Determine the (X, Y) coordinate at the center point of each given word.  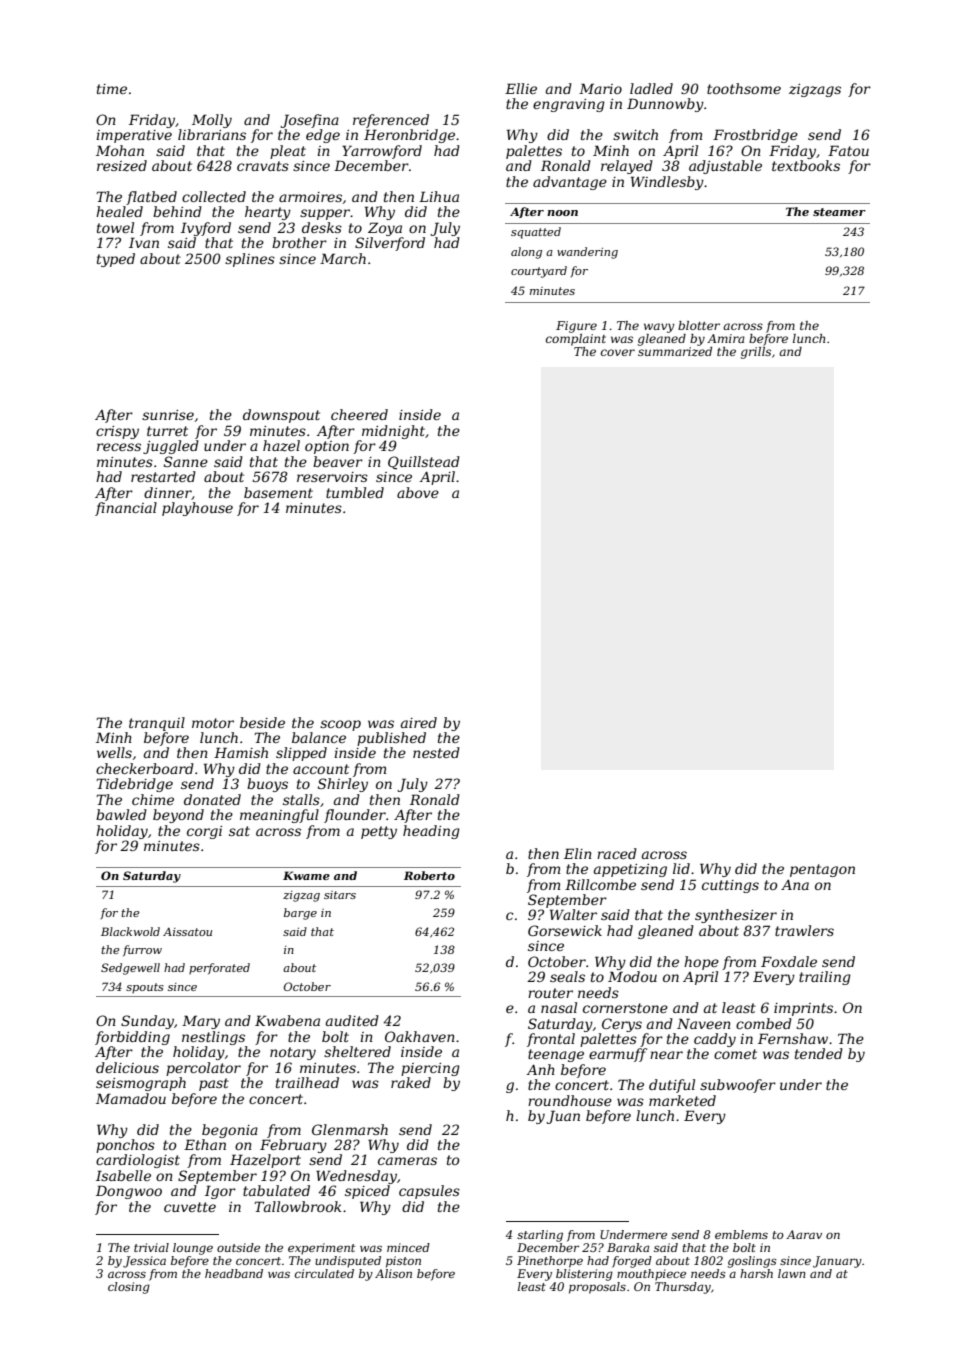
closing (129, 1288)
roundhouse (570, 1100)
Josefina (309, 121)
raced (617, 853)
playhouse (197, 509)
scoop (340, 725)
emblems (741, 1234)
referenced (391, 121)
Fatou (848, 150)
